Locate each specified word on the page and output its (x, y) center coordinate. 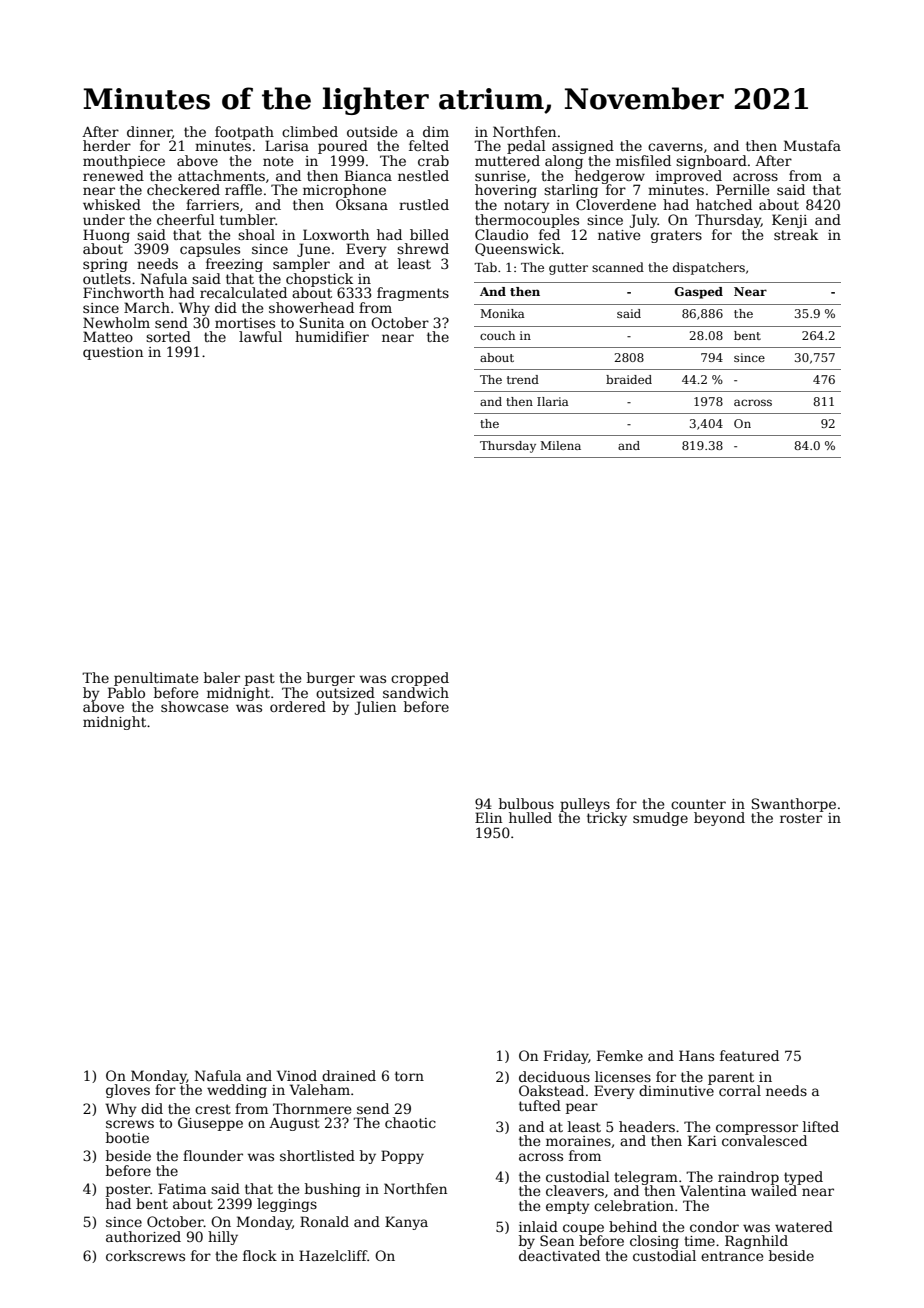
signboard (711, 162)
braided (629, 379)
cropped (420, 679)
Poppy (402, 1157)
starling (571, 191)
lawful (260, 336)
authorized (143, 1236)
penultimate (156, 679)
